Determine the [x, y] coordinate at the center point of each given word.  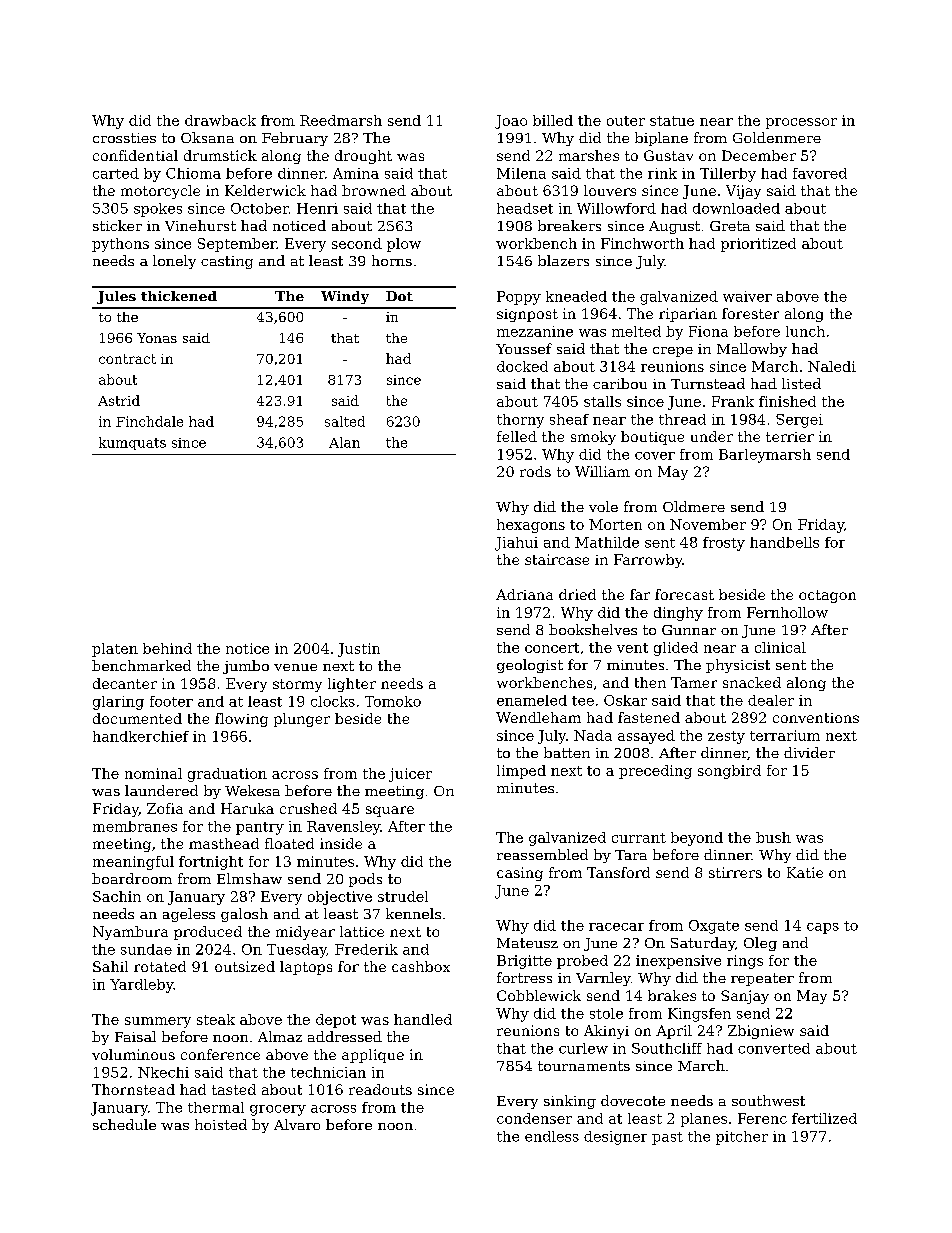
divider [809, 752]
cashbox [421, 966]
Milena [521, 173]
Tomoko [393, 701]
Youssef [524, 348]
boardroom [132, 878]
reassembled [542, 854]
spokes [158, 210]
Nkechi [163, 1072]
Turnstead [708, 383]
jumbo [246, 667]
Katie [805, 872]
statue [672, 121]
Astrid [119, 400]
